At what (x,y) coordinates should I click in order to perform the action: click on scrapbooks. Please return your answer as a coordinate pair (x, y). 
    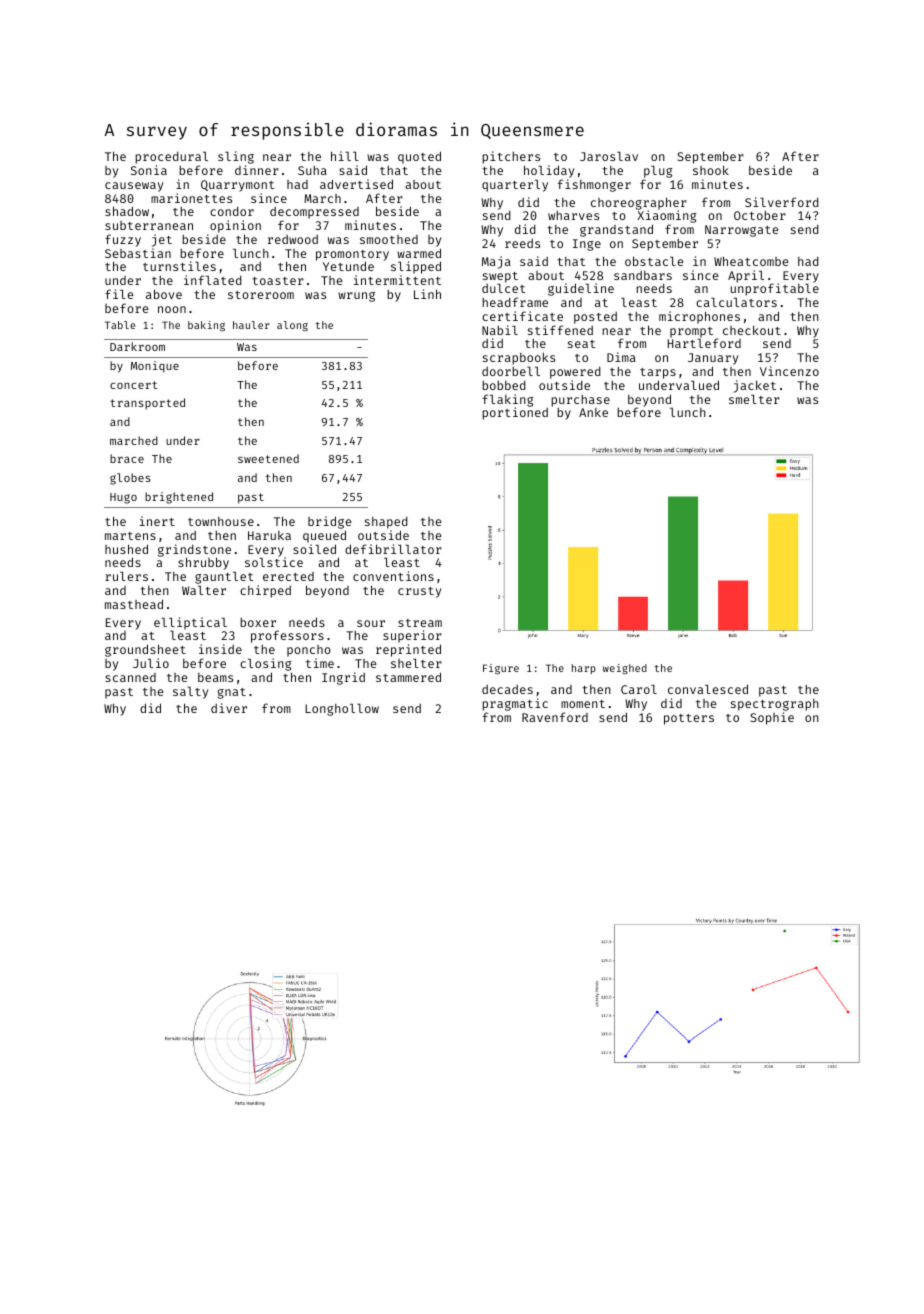
    Looking at the image, I should click on (519, 358).
